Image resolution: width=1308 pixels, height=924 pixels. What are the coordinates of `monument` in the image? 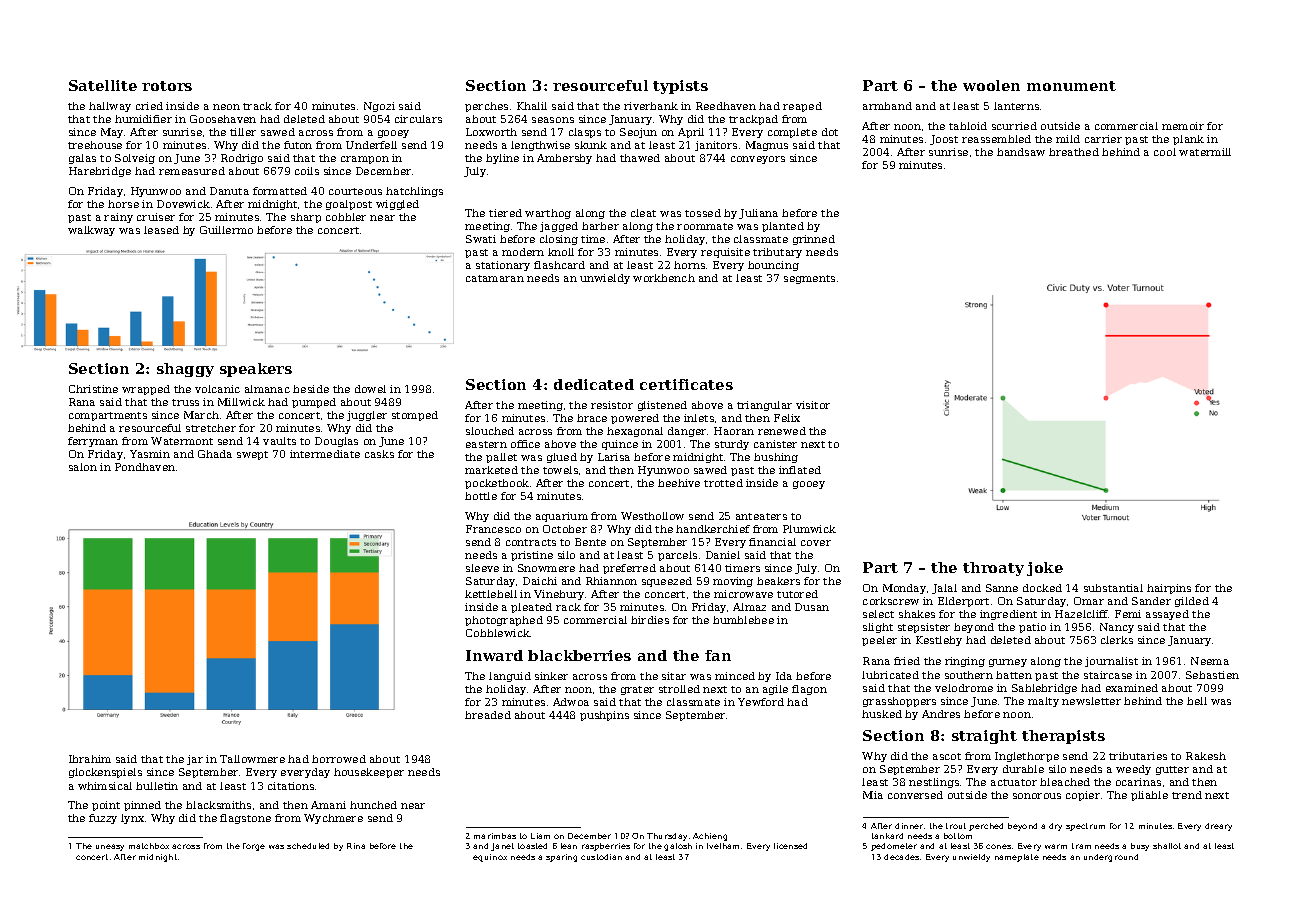 It's located at (1071, 86).
